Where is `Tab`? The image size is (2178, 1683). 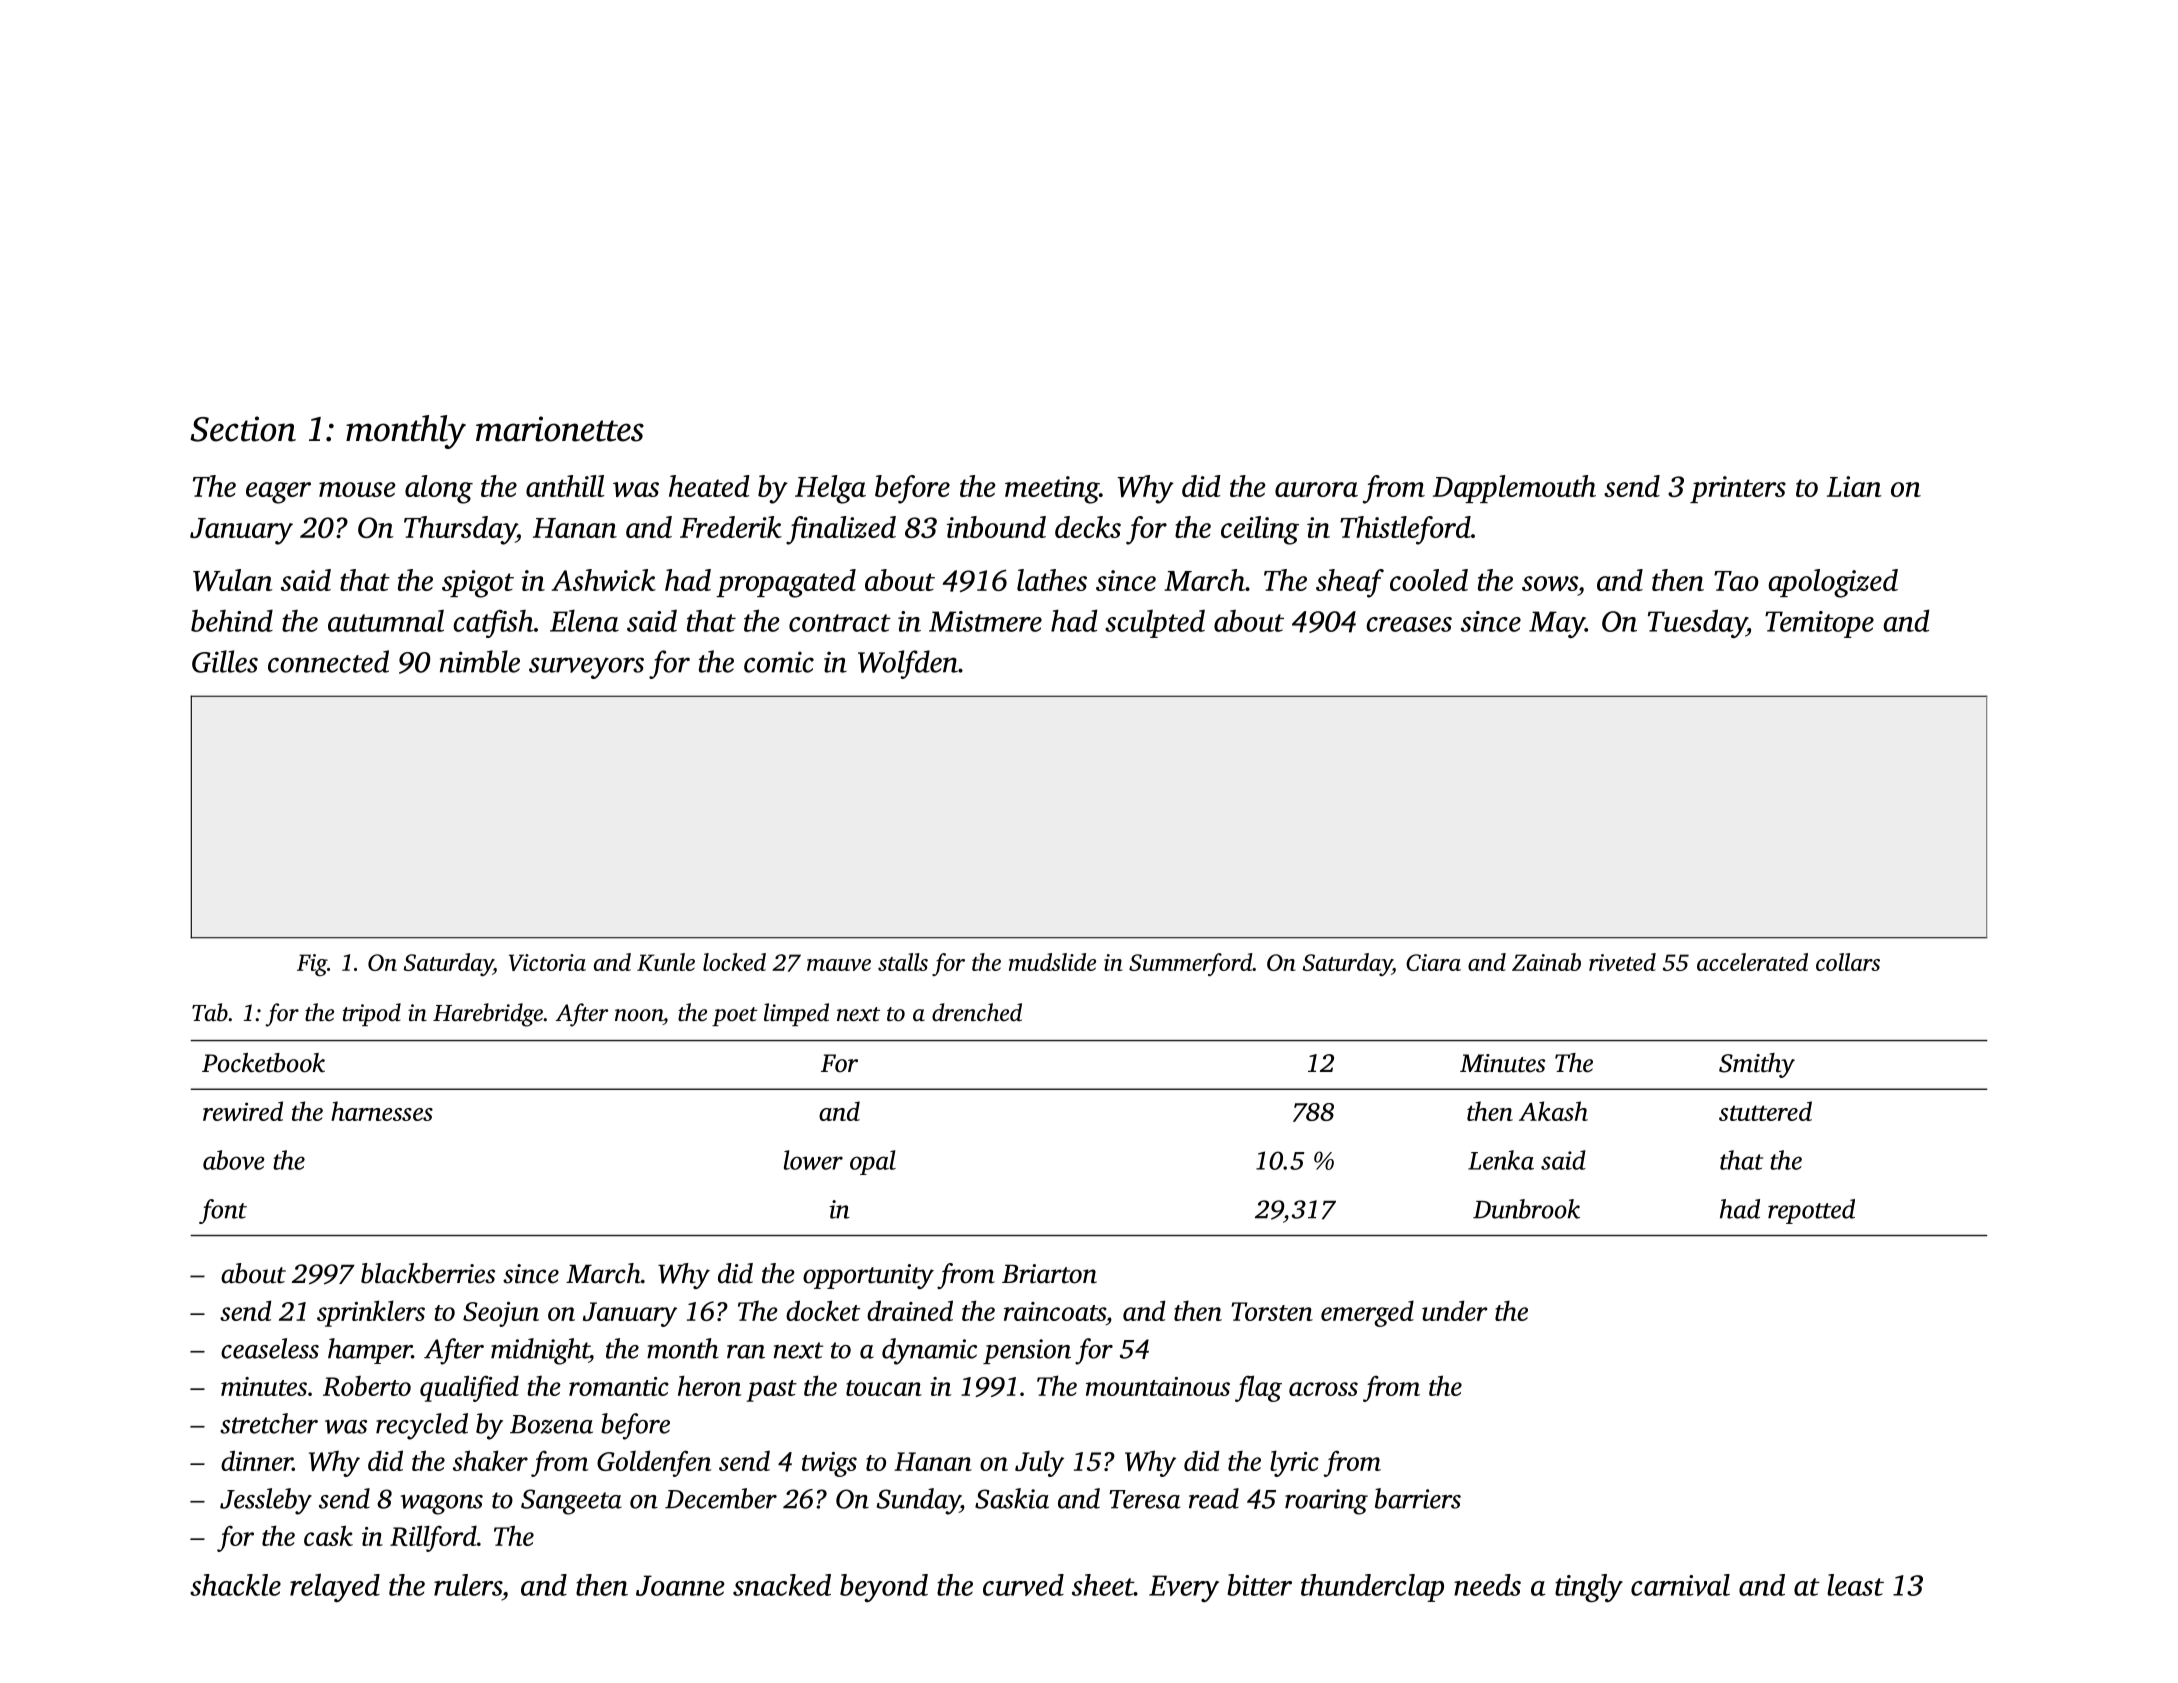
Tab is located at coordinates (210, 1012).
